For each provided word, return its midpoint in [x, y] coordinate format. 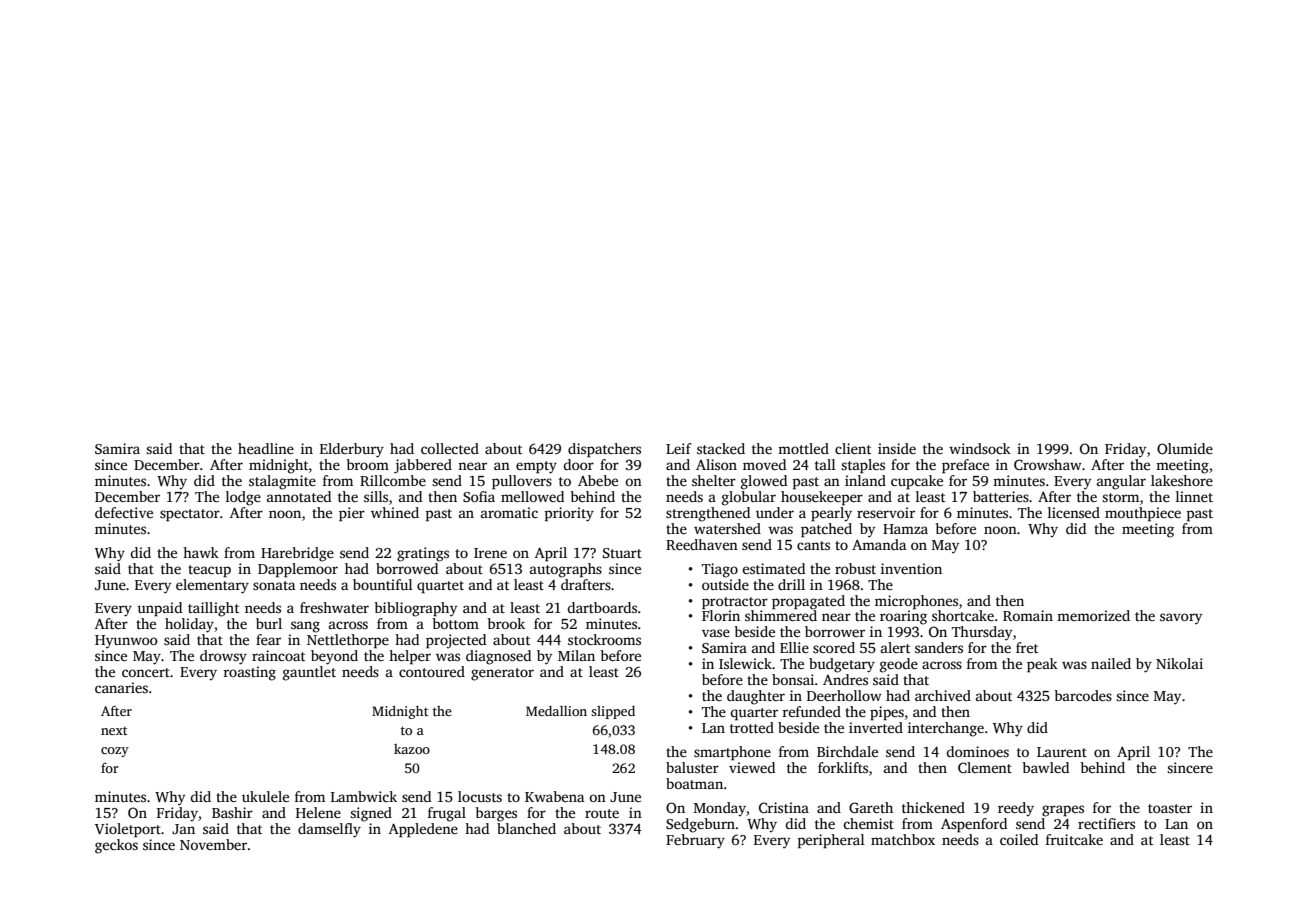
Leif [679, 448]
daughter [756, 697]
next [114, 731]
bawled [1045, 767]
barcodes [1083, 695]
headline [266, 448]
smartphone [732, 753]
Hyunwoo [126, 642]
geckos [116, 846]
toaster [1170, 808]
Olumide [1185, 448]
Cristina [784, 807]
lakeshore [1182, 480]
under [775, 512]
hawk [201, 552]
